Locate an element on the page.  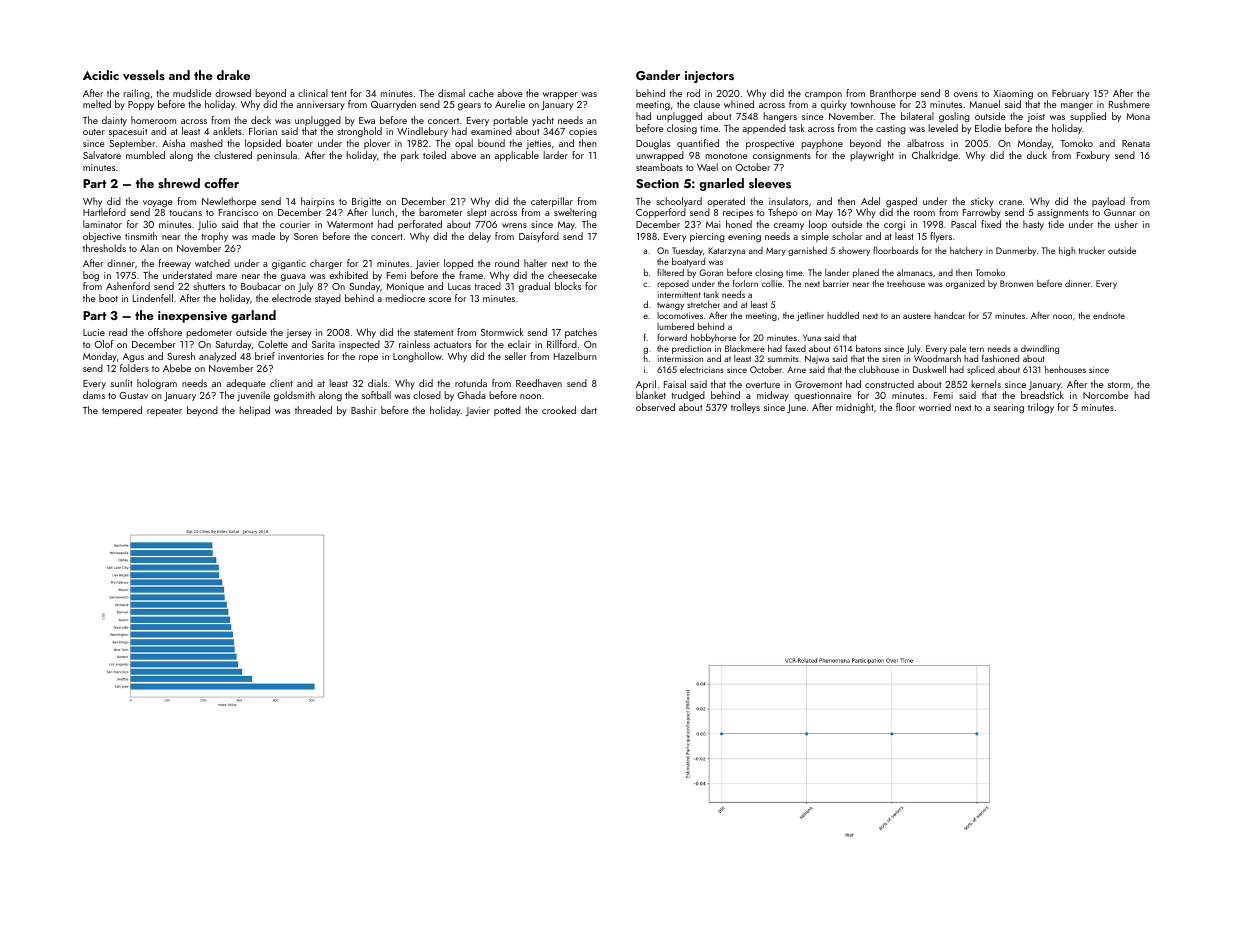
Ashenford is located at coordinates (128, 286).
